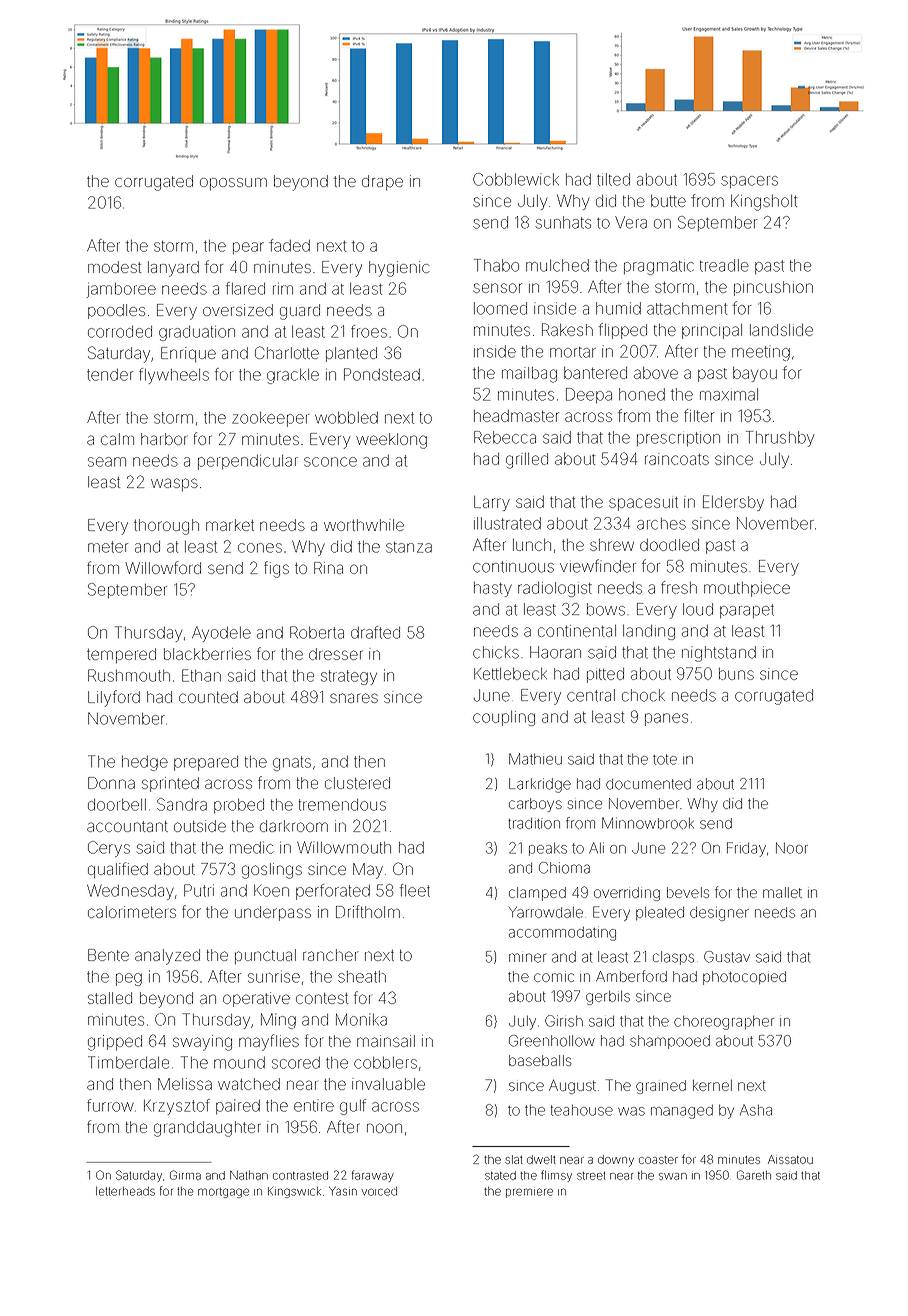 This screenshot has width=908, height=1316. I want to click on opossum, so click(233, 184).
